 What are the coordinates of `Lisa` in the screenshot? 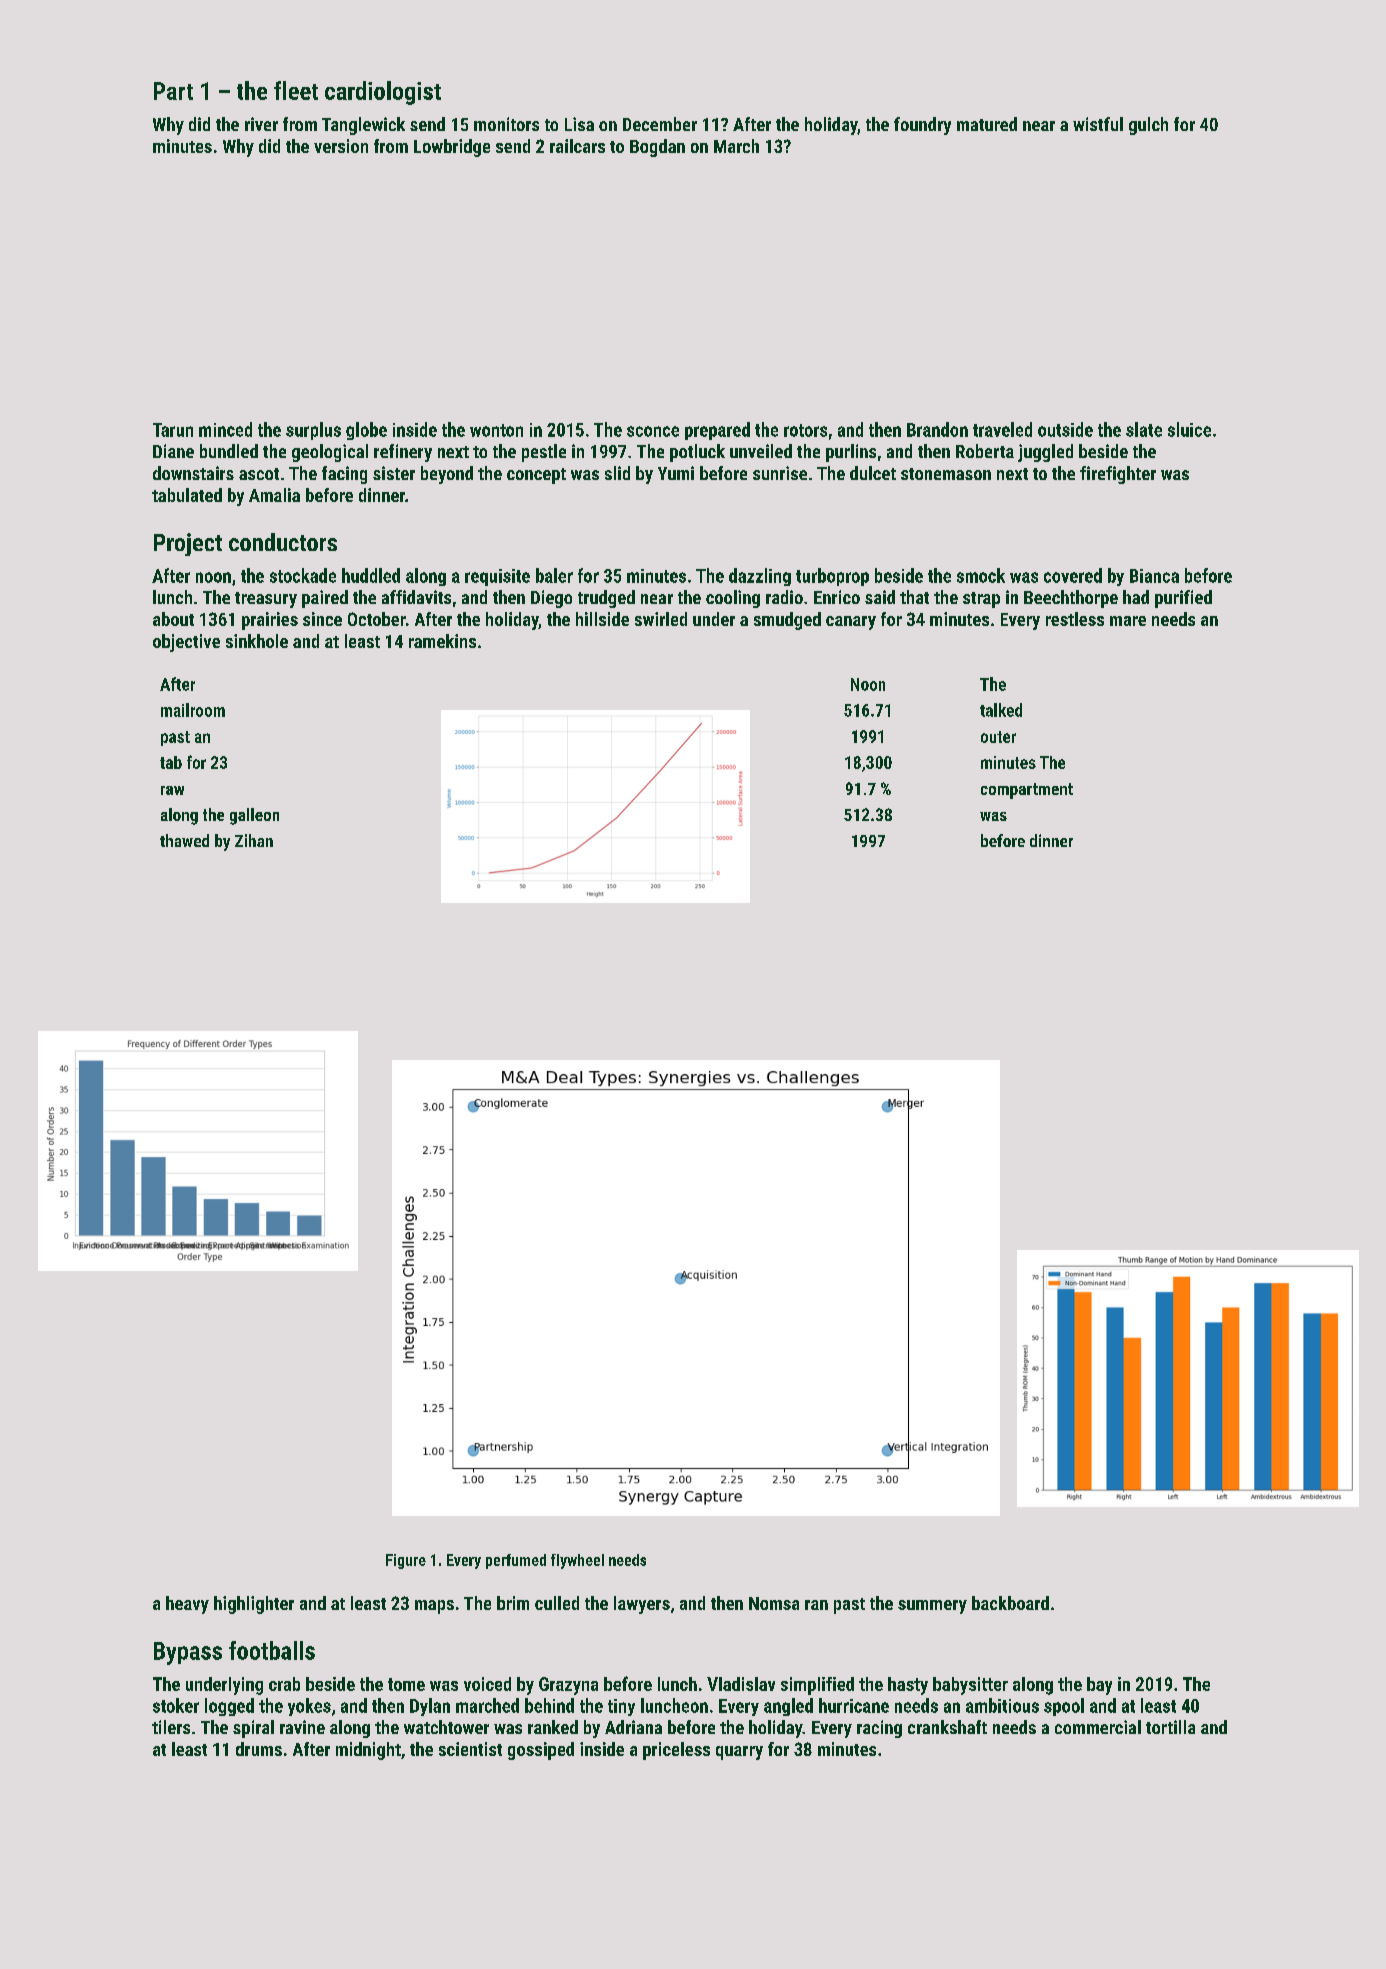 It's located at (579, 124).
